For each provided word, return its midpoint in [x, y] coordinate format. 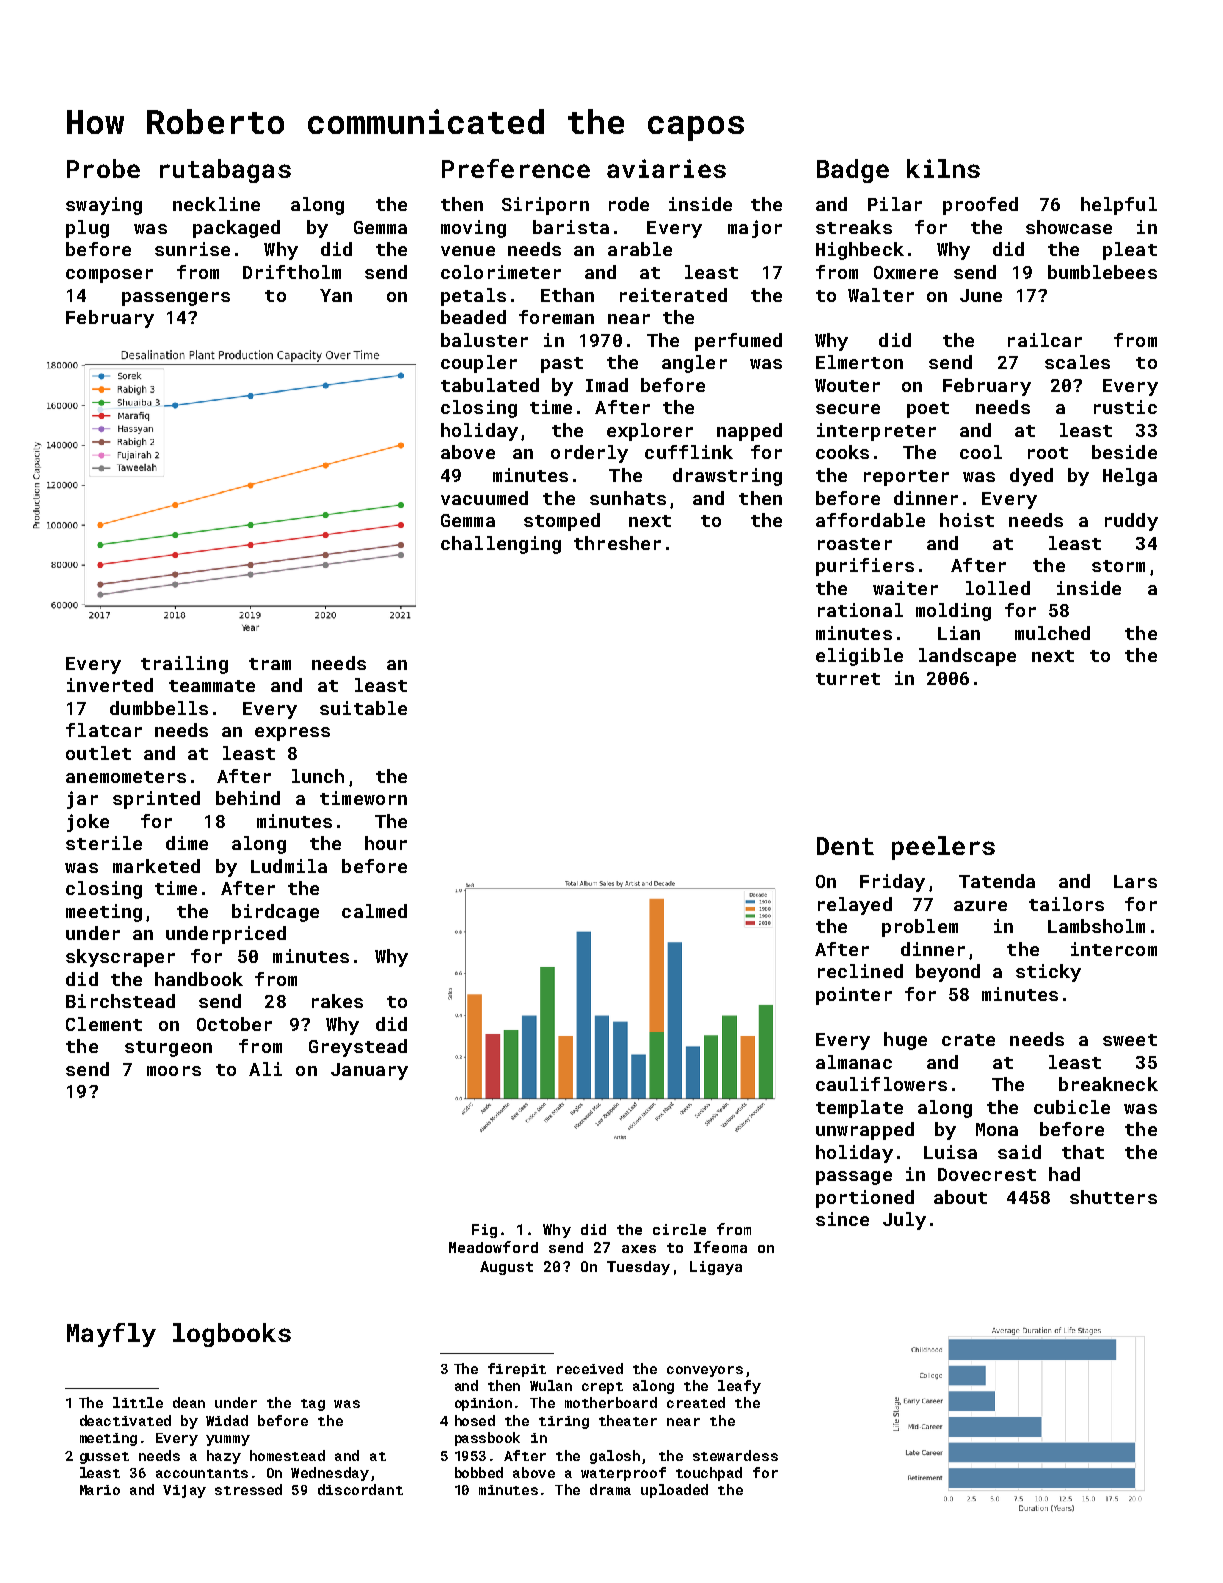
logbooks [232, 1335]
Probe [103, 168]
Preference [516, 168]
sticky [1048, 973]
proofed [980, 206]
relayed [855, 906]
